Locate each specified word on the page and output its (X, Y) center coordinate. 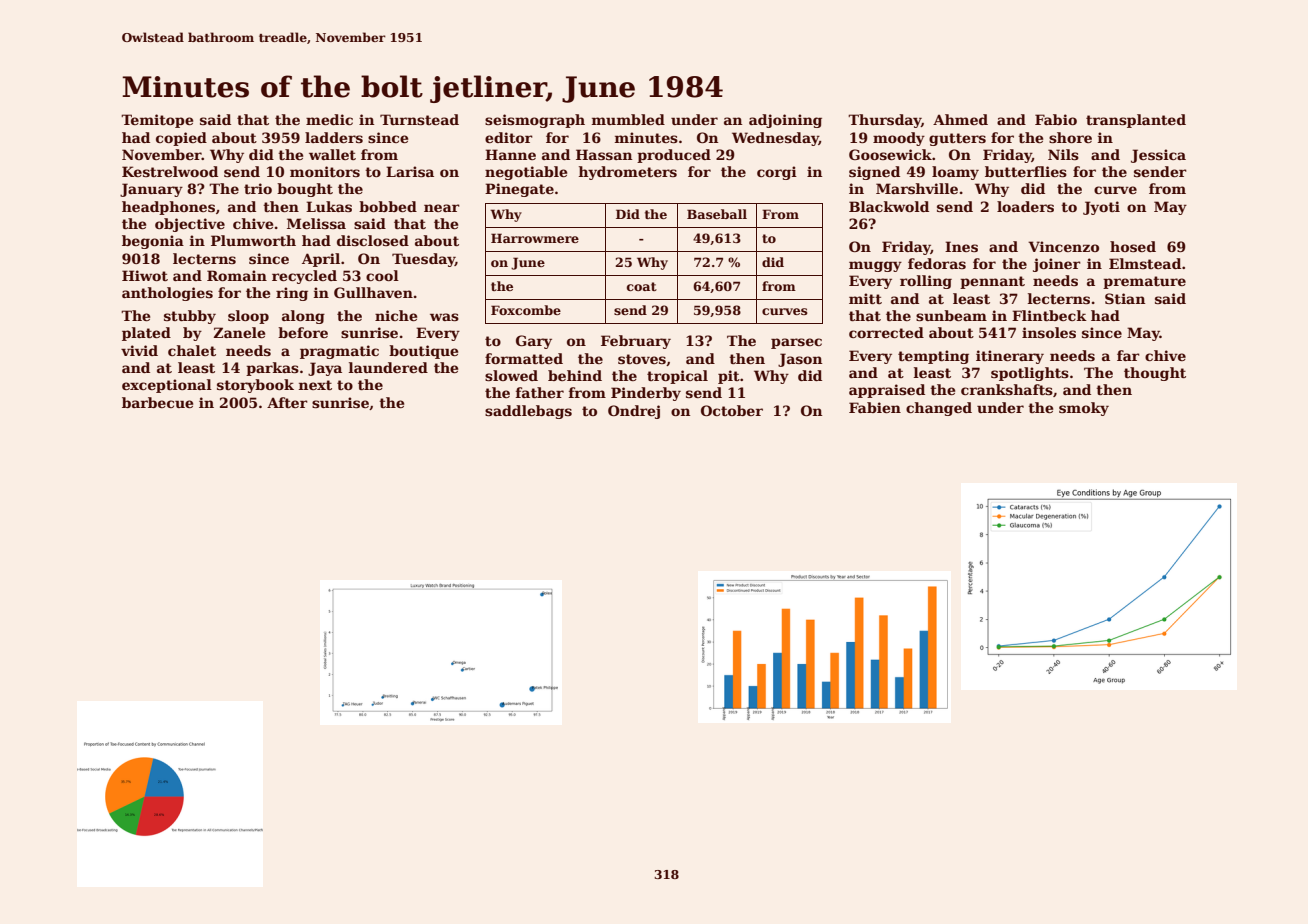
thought (1155, 374)
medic (329, 119)
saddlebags (528, 412)
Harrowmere (535, 238)
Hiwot (145, 275)
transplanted (1136, 121)
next (315, 385)
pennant (992, 282)
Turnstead (419, 119)
